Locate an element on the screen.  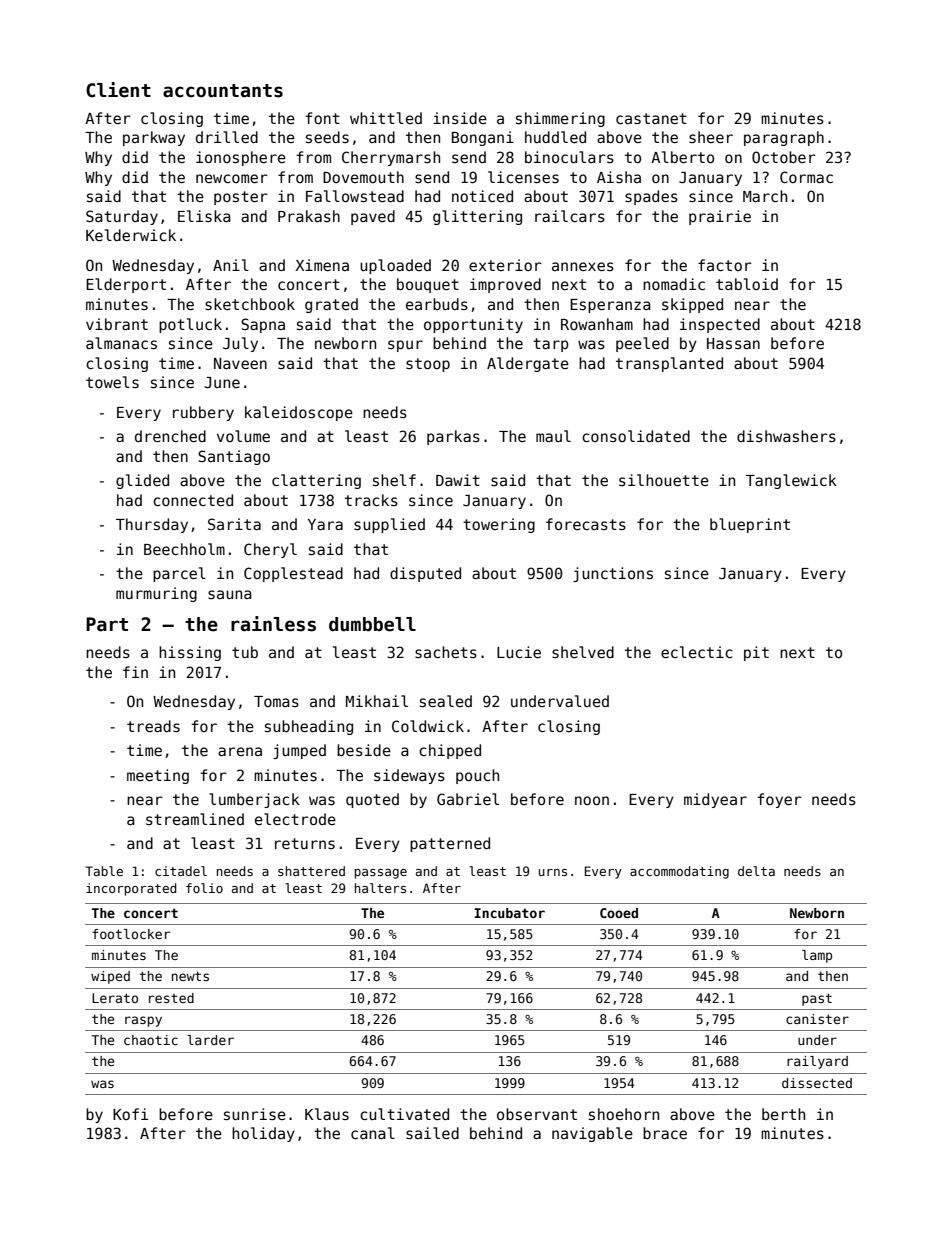
meeting is located at coordinates (158, 776).
